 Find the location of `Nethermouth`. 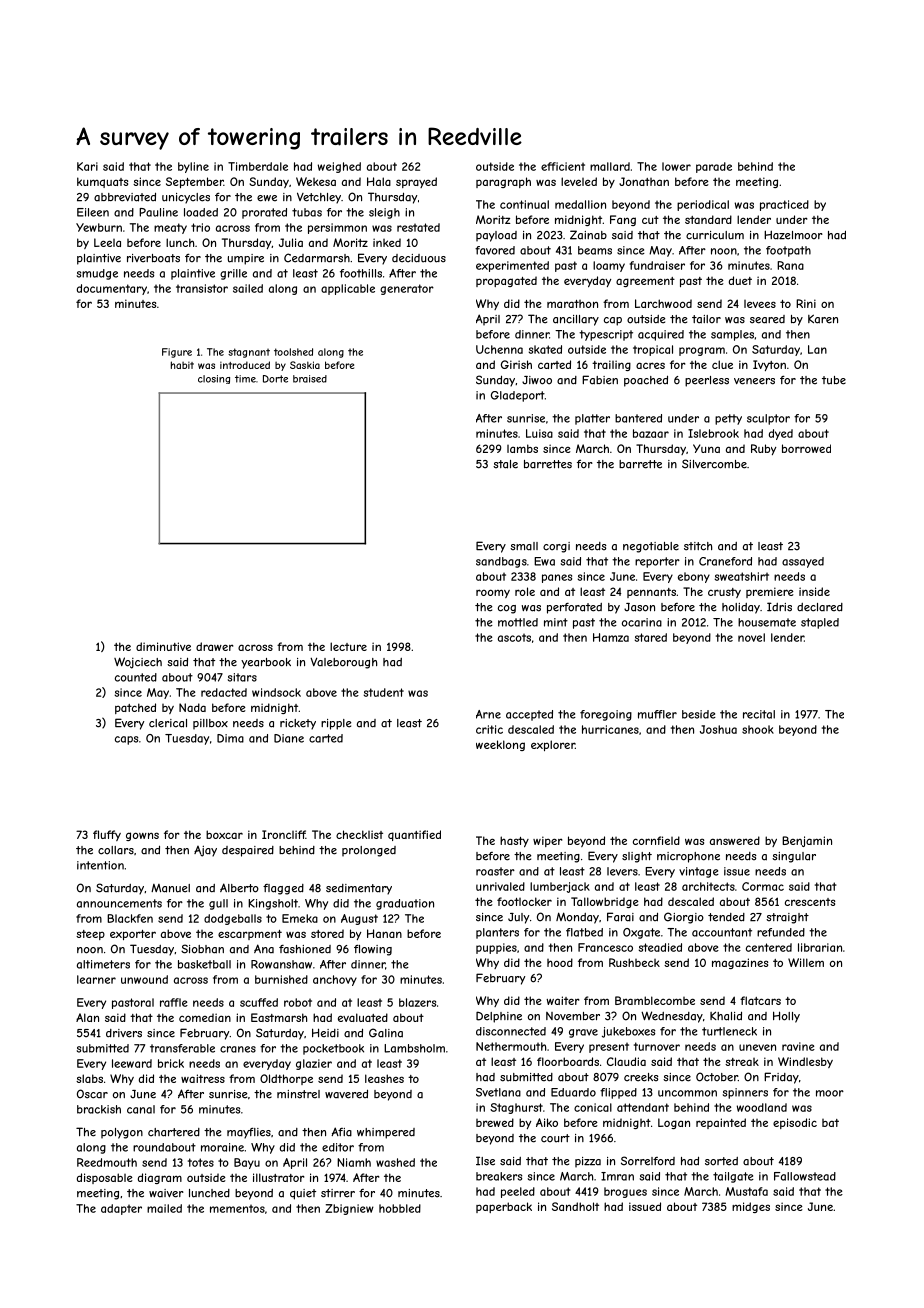

Nethermouth is located at coordinates (511, 1046).
